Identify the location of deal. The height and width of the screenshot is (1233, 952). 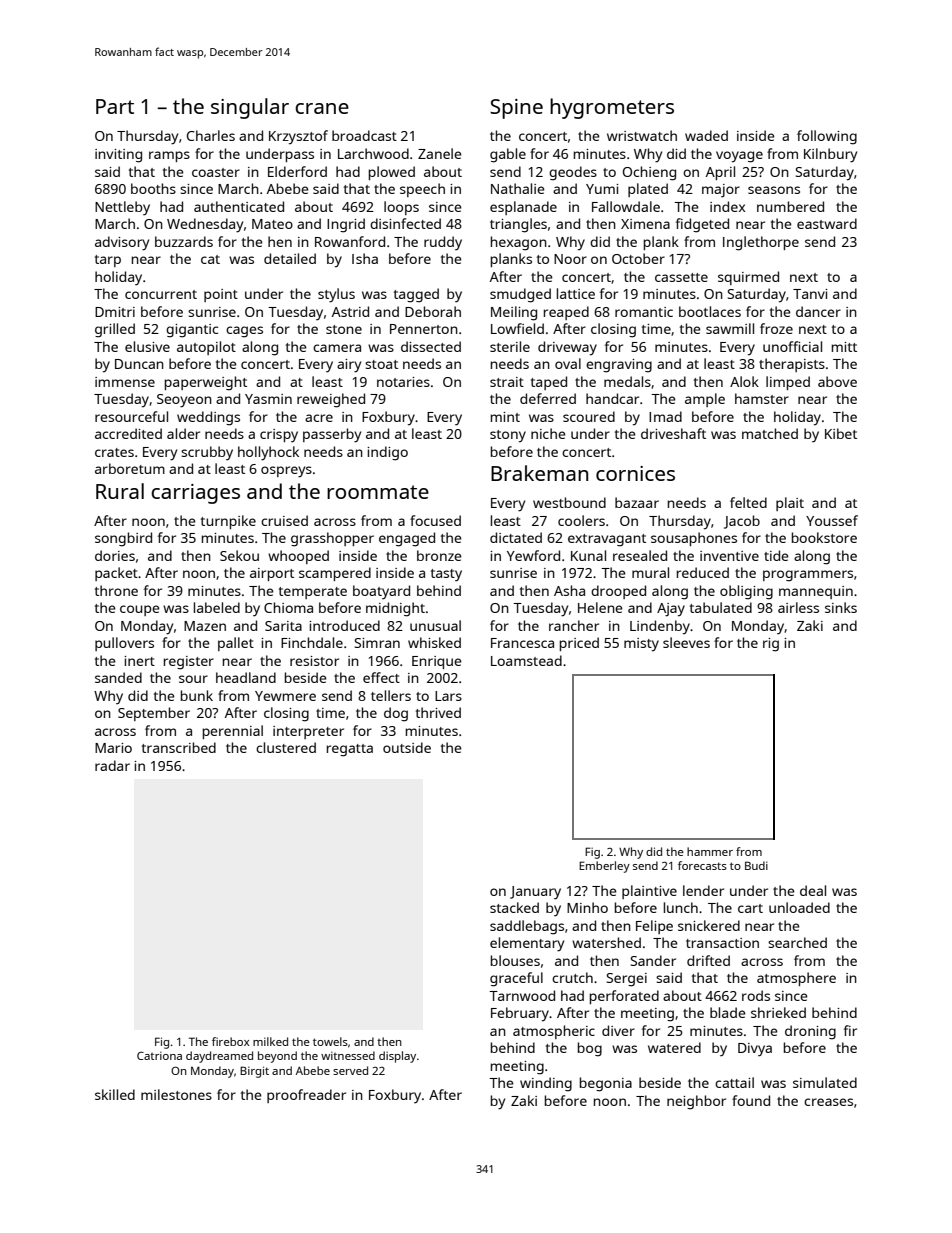
(813, 890).
